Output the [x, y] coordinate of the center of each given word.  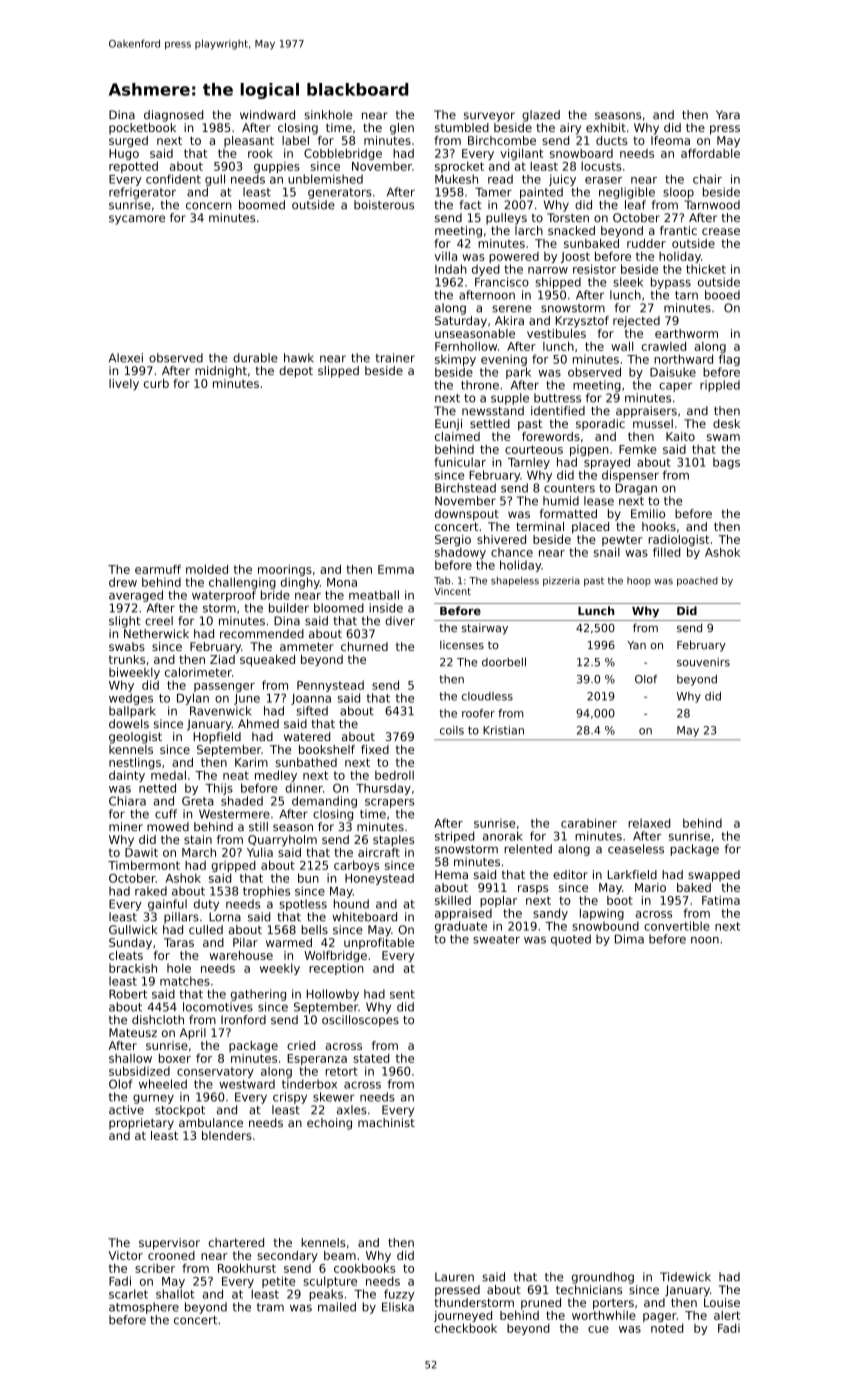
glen [402, 129]
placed [590, 528]
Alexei [126, 358]
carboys [356, 866]
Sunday [130, 944]
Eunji [448, 425]
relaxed [649, 823]
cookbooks [365, 1268]
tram [270, 1307]
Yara [728, 115]
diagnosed [173, 116]
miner [126, 826]
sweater [496, 939]
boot [620, 900]
